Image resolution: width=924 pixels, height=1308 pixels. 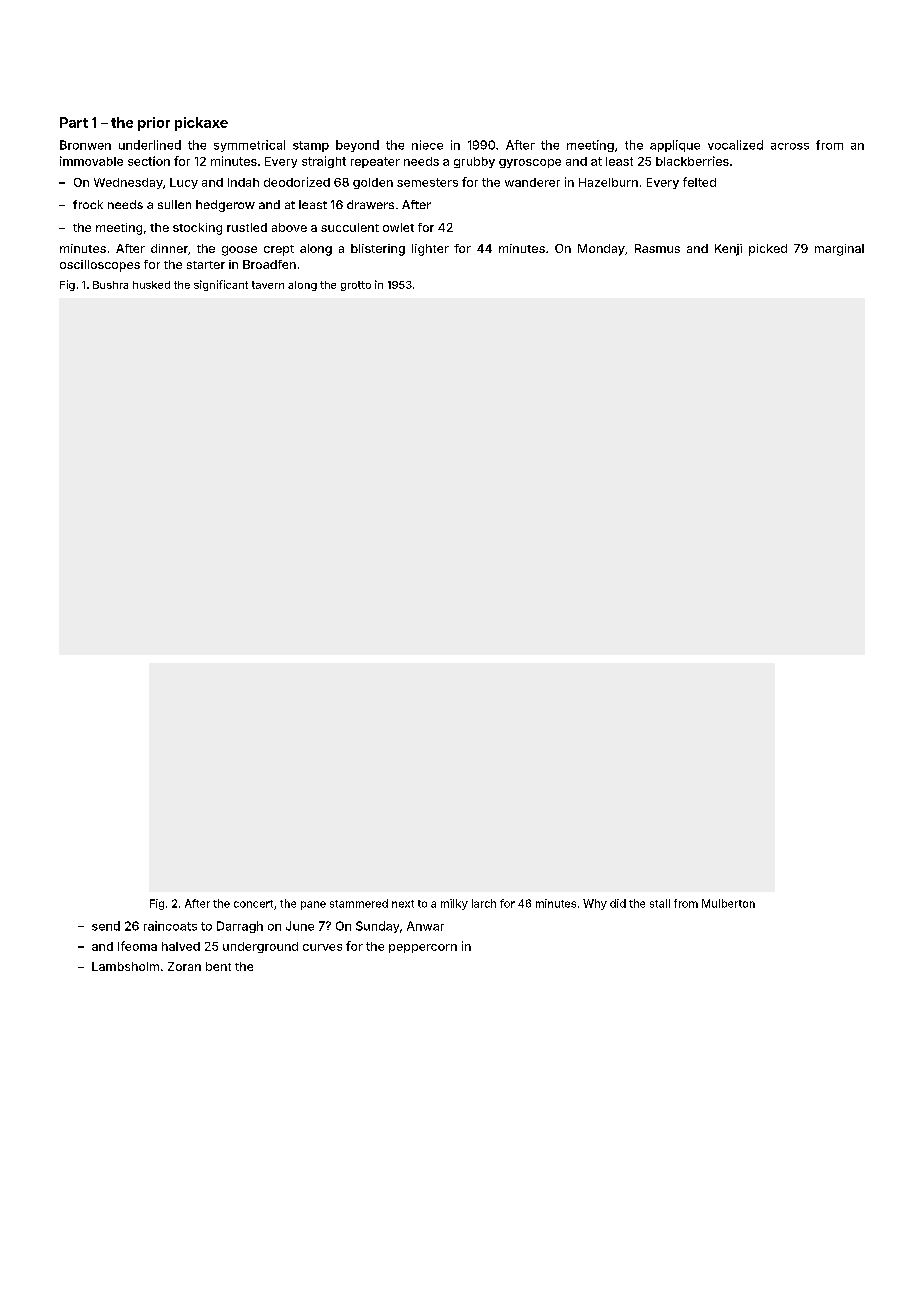 What do you see at coordinates (221, 285) in the screenshot?
I see `significant` at bounding box center [221, 285].
